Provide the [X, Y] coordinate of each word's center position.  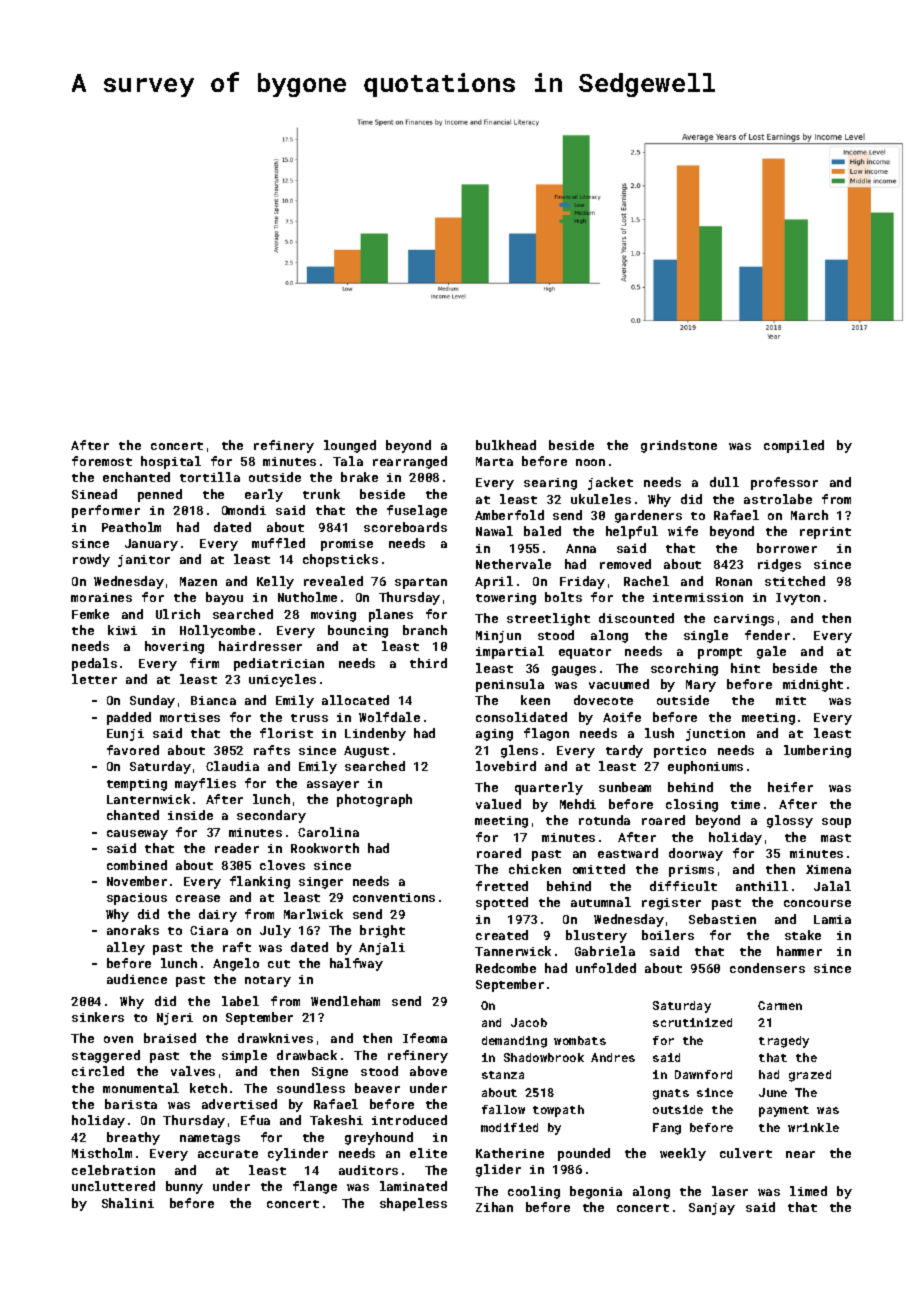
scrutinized [692, 1022]
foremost [102, 461]
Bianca [213, 700]
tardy [624, 751]
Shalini [128, 1203]
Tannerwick [513, 951]
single [706, 636]
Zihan [494, 1207]
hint [745, 668]
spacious [137, 899]
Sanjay [712, 1209]
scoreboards [405, 527]
